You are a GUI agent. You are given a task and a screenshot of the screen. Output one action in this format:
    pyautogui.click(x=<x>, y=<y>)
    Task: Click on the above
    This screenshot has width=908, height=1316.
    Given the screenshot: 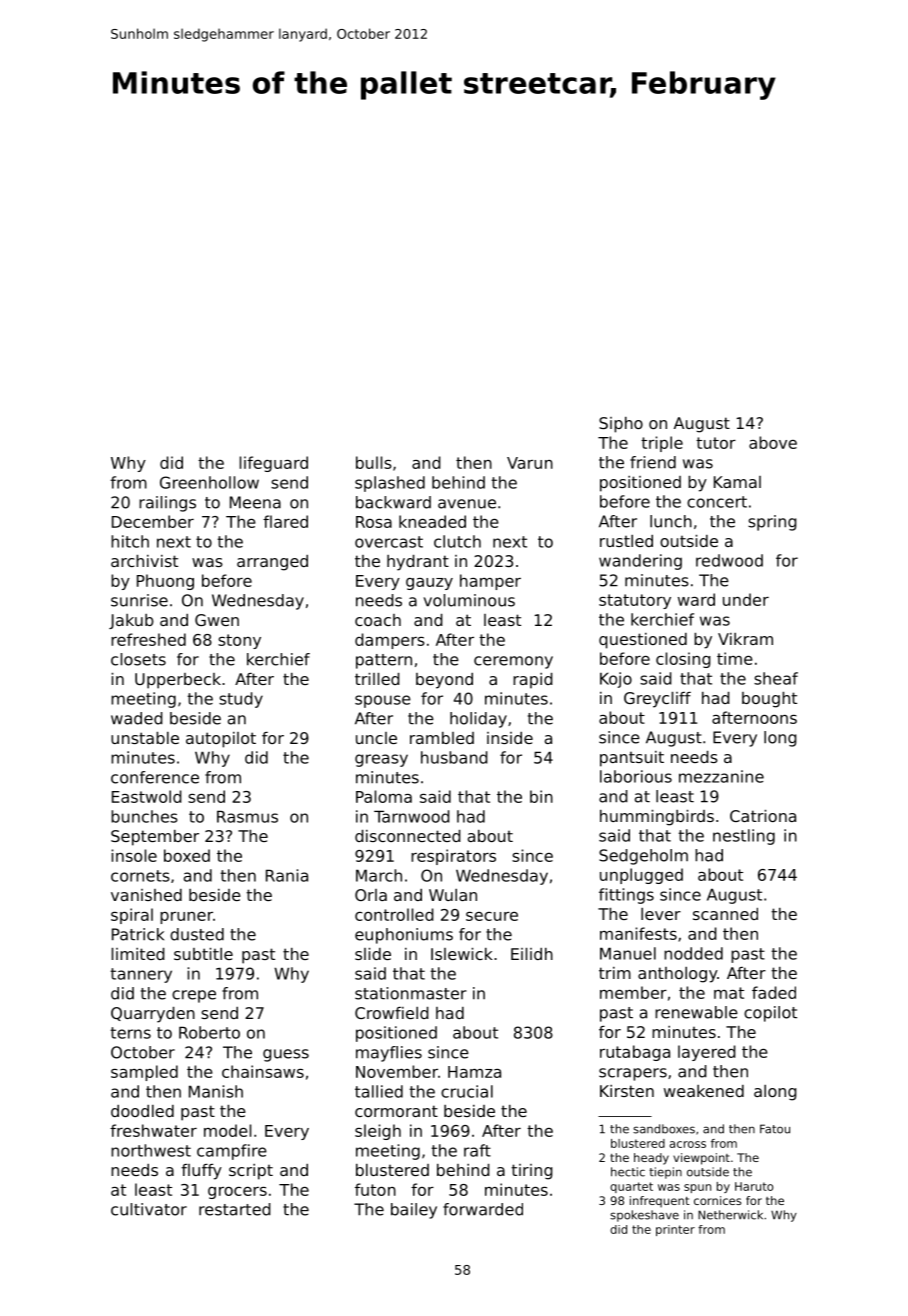 What is the action you would take?
    pyautogui.click(x=773, y=442)
